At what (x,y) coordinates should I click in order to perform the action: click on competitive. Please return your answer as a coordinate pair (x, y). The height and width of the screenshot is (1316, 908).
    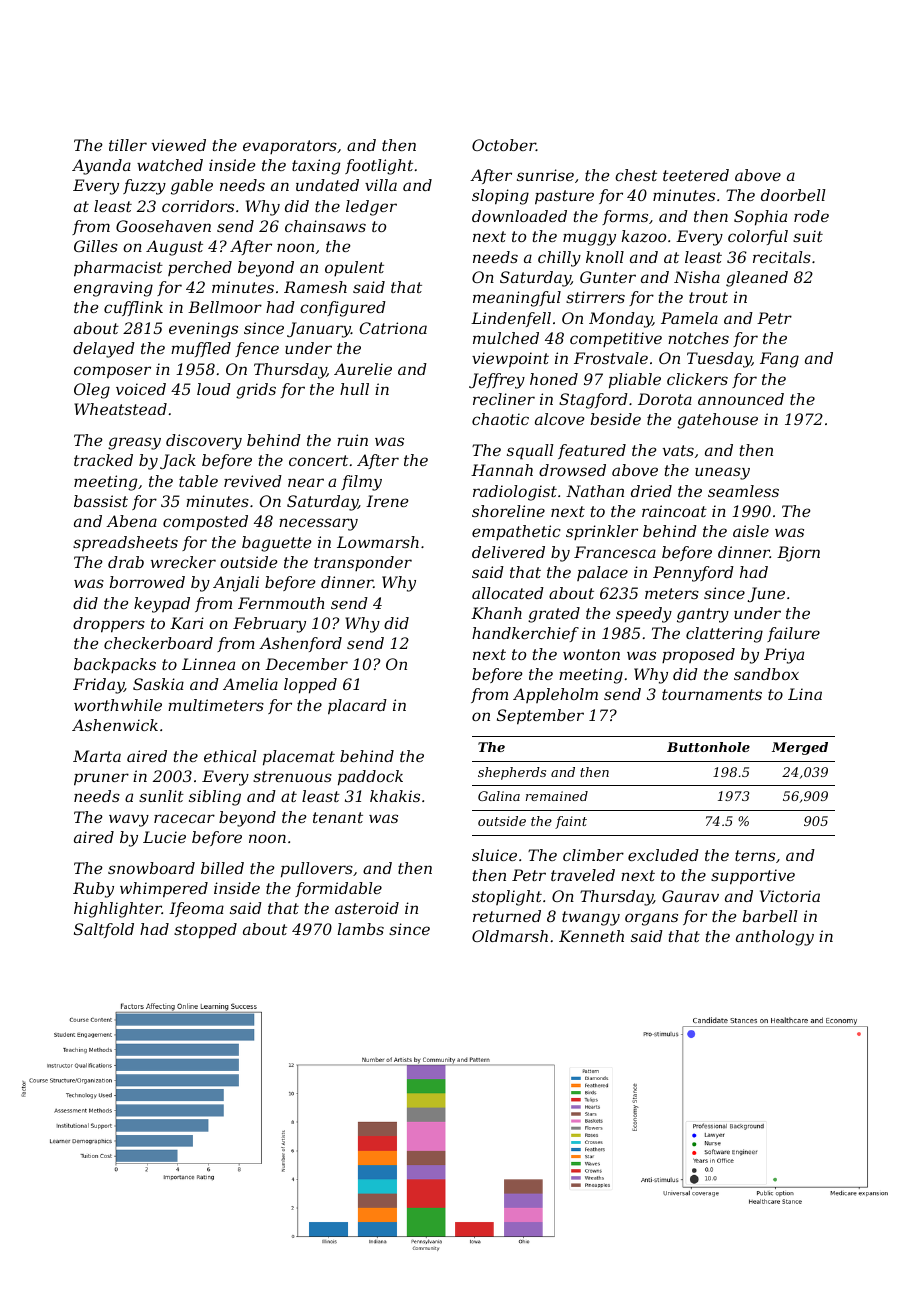
    Looking at the image, I should click on (616, 339).
